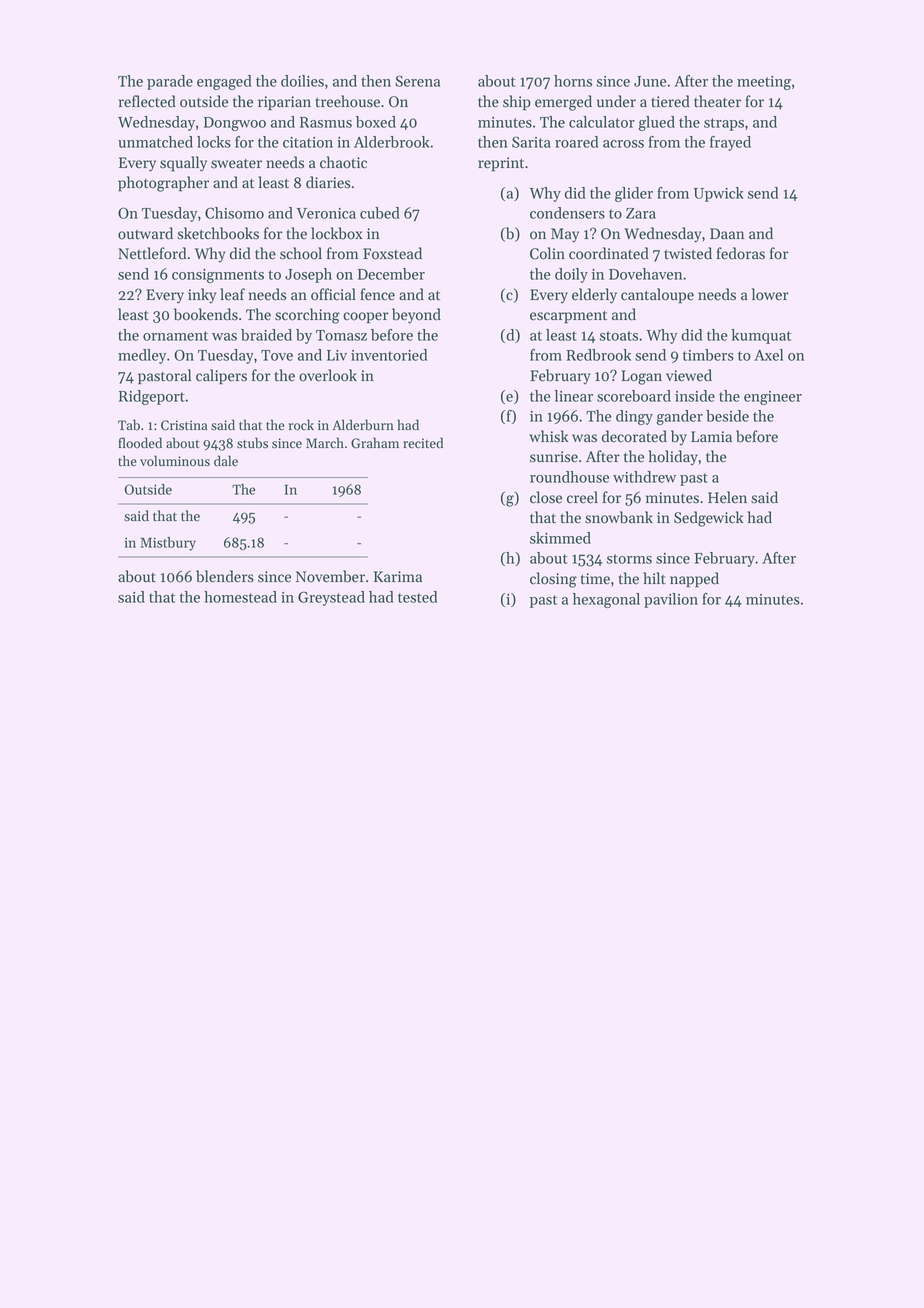 This document has width=924, height=1308. What do you see at coordinates (152, 253) in the document?
I see `Nettleford` at bounding box center [152, 253].
